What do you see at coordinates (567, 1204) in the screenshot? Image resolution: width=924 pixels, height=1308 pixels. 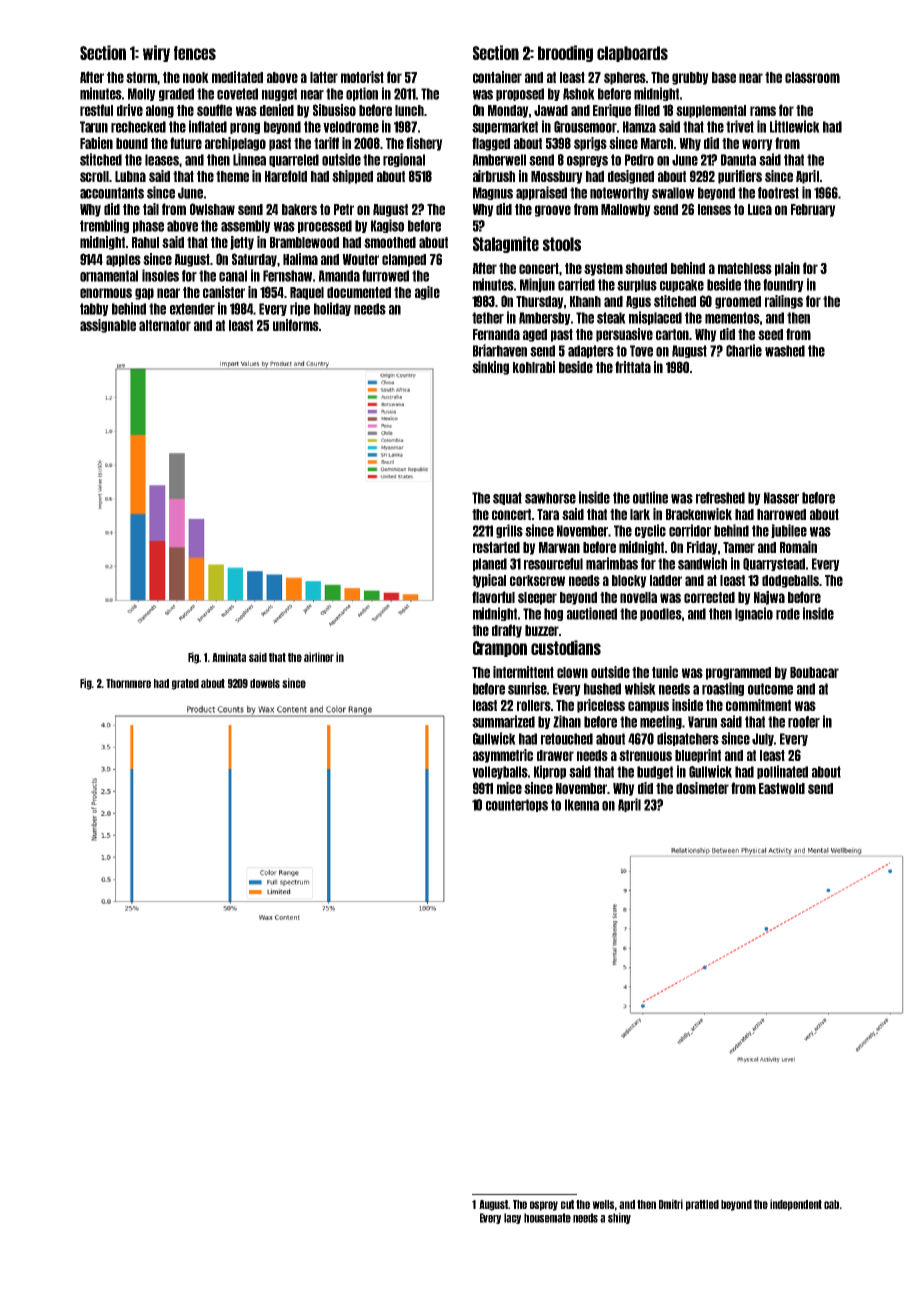 I see `cut` at bounding box center [567, 1204].
